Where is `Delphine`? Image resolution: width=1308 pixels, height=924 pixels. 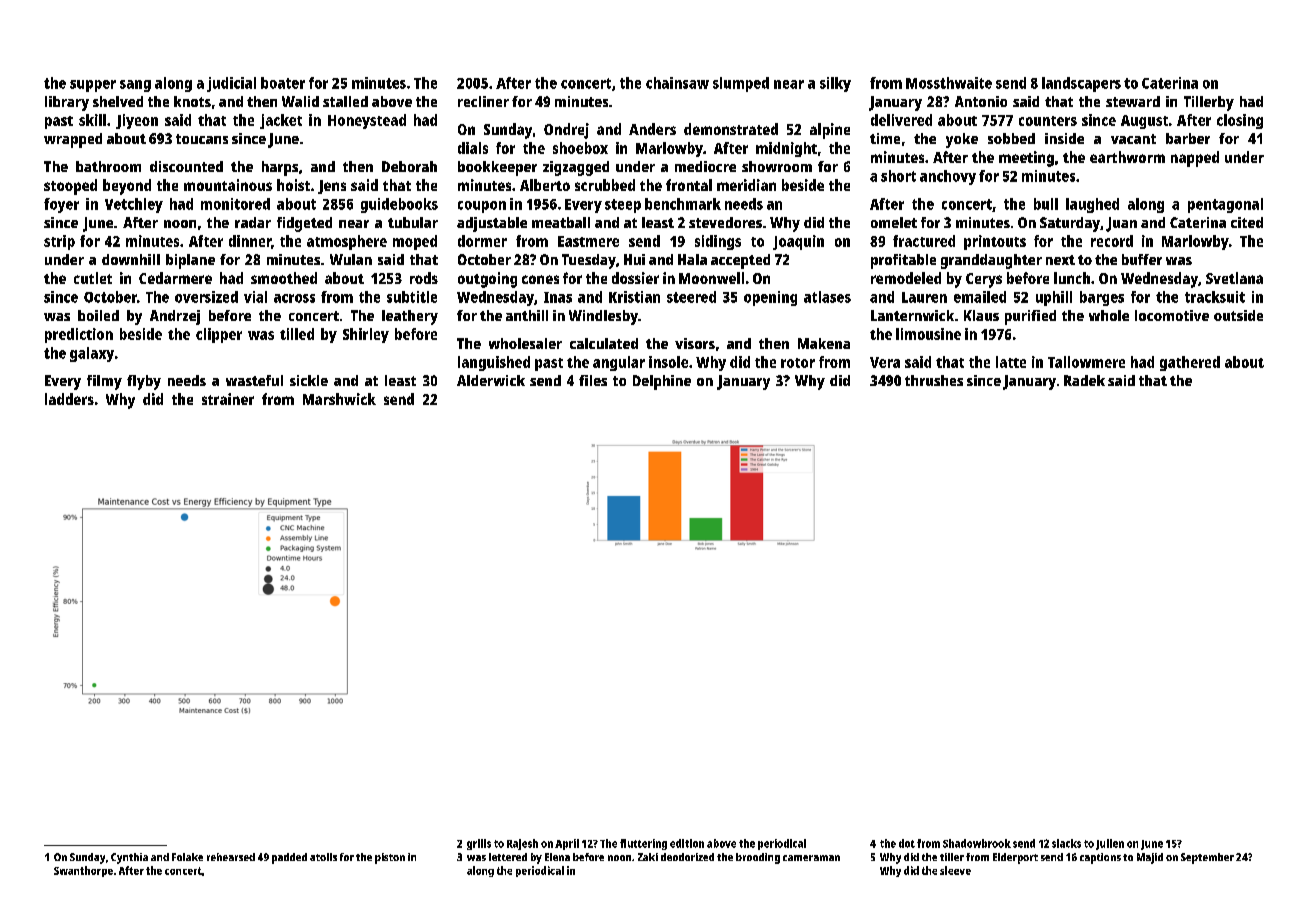
Delphine is located at coordinates (662, 382).
